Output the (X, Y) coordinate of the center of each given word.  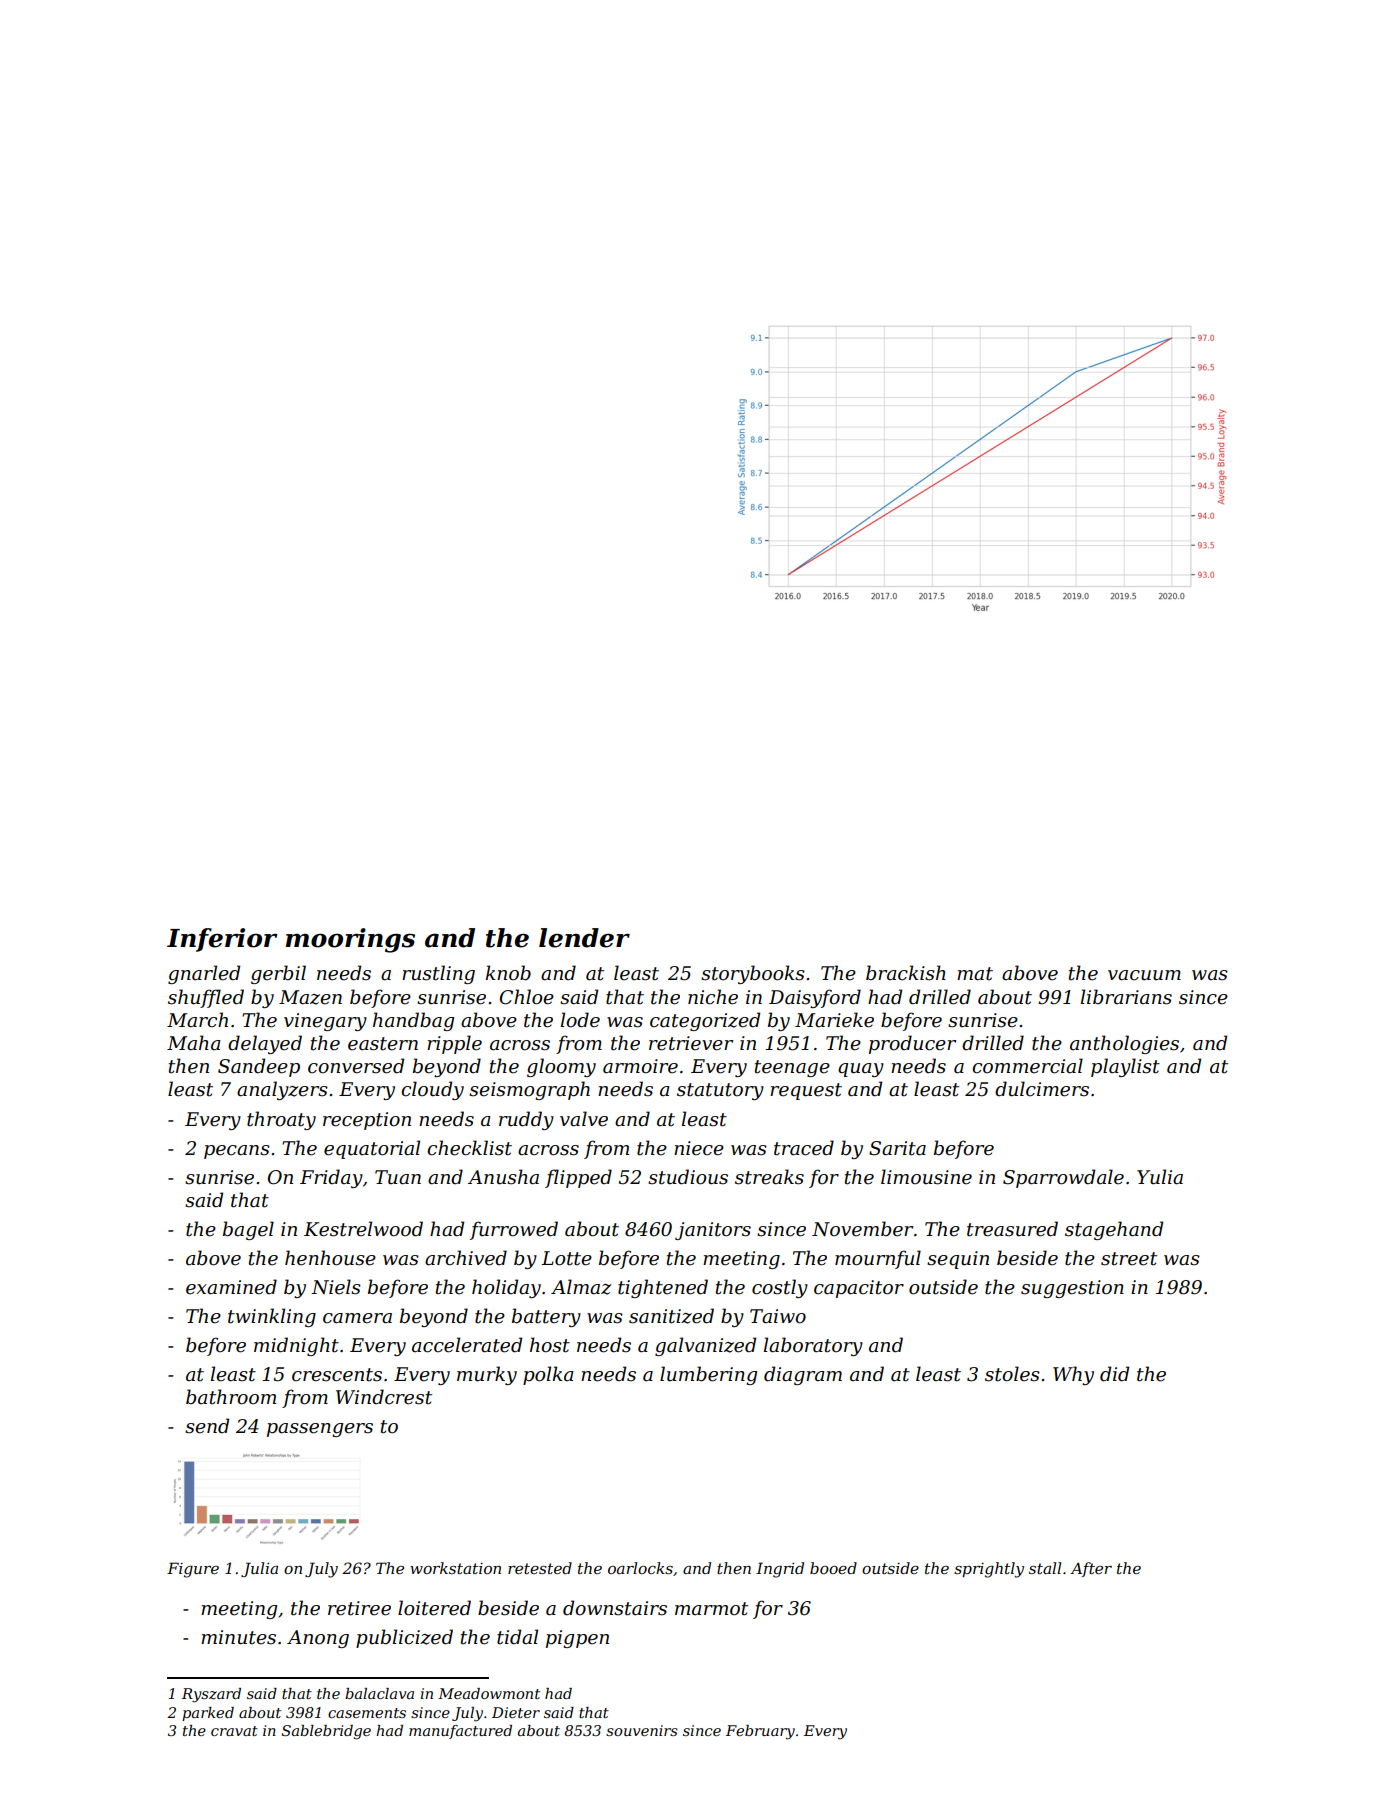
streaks (769, 1177)
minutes (238, 1637)
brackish (906, 973)
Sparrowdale (1063, 1178)
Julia (259, 1569)
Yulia (1160, 1177)
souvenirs (642, 1730)
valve (584, 1119)
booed (833, 1568)
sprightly (989, 1570)
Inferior (222, 940)
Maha (194, 1043)
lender (584, 938)
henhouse (330, 1258)
